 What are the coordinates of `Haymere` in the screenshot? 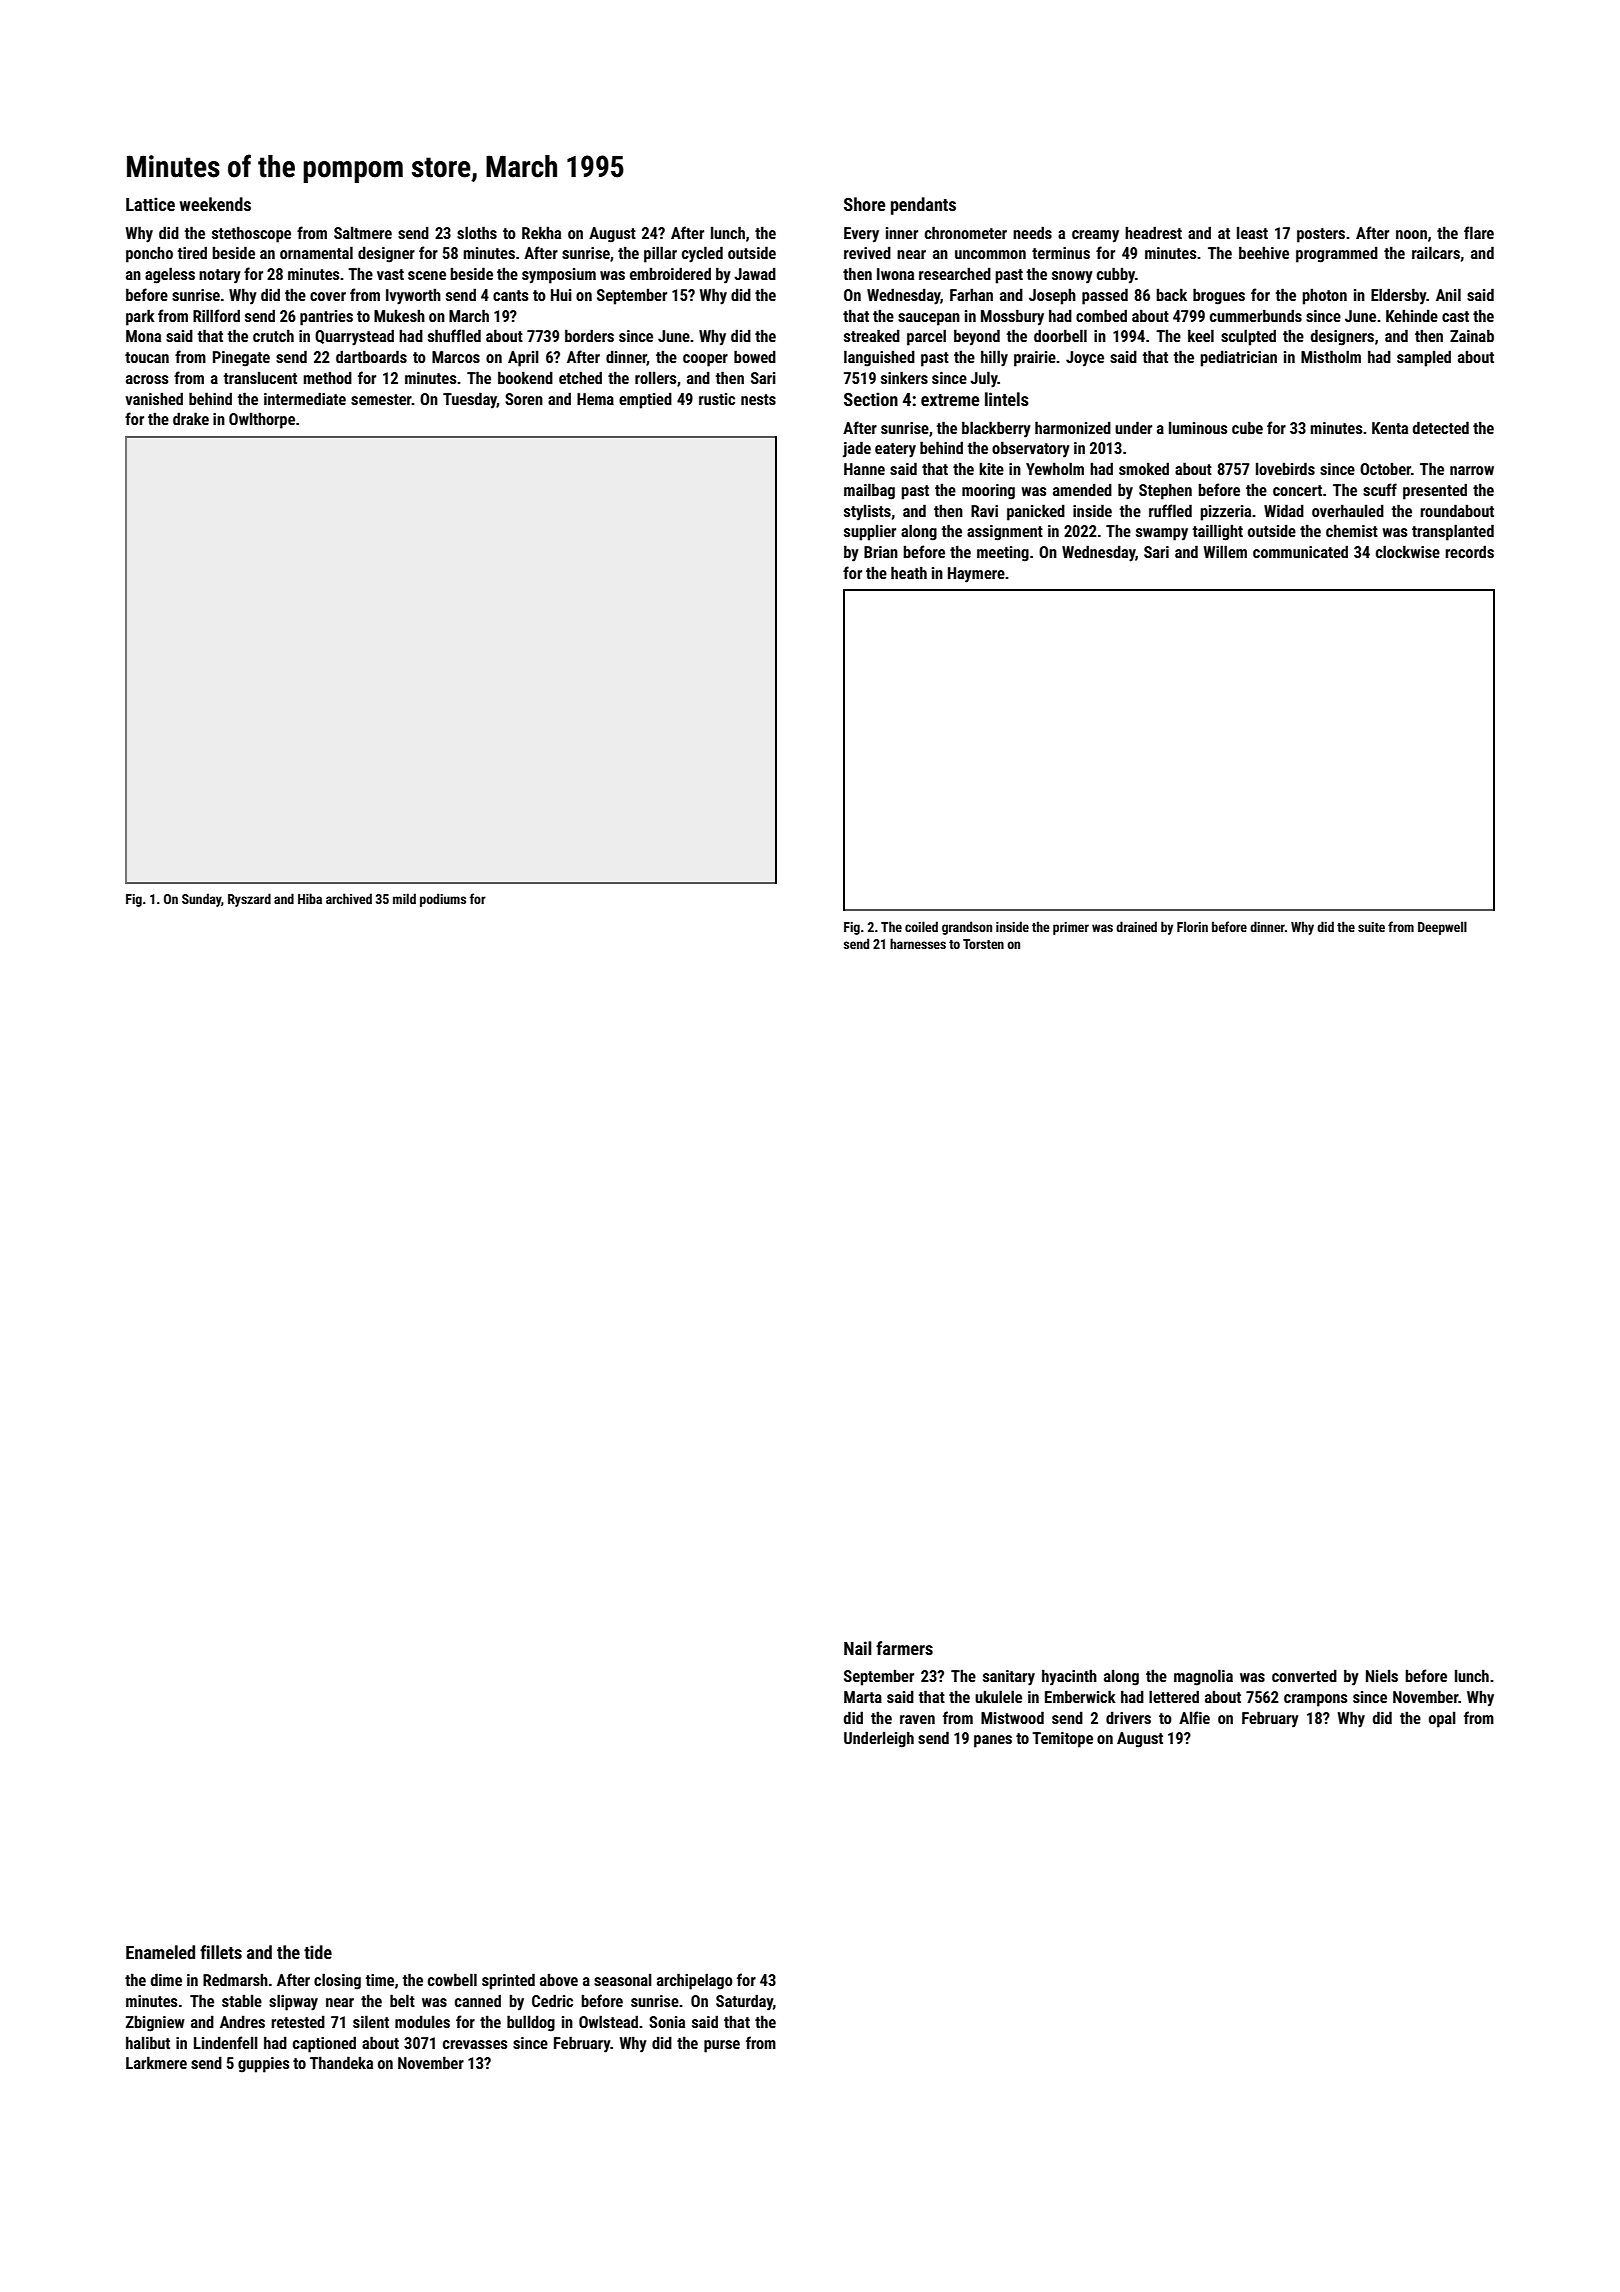 It's located at (976, 575).
